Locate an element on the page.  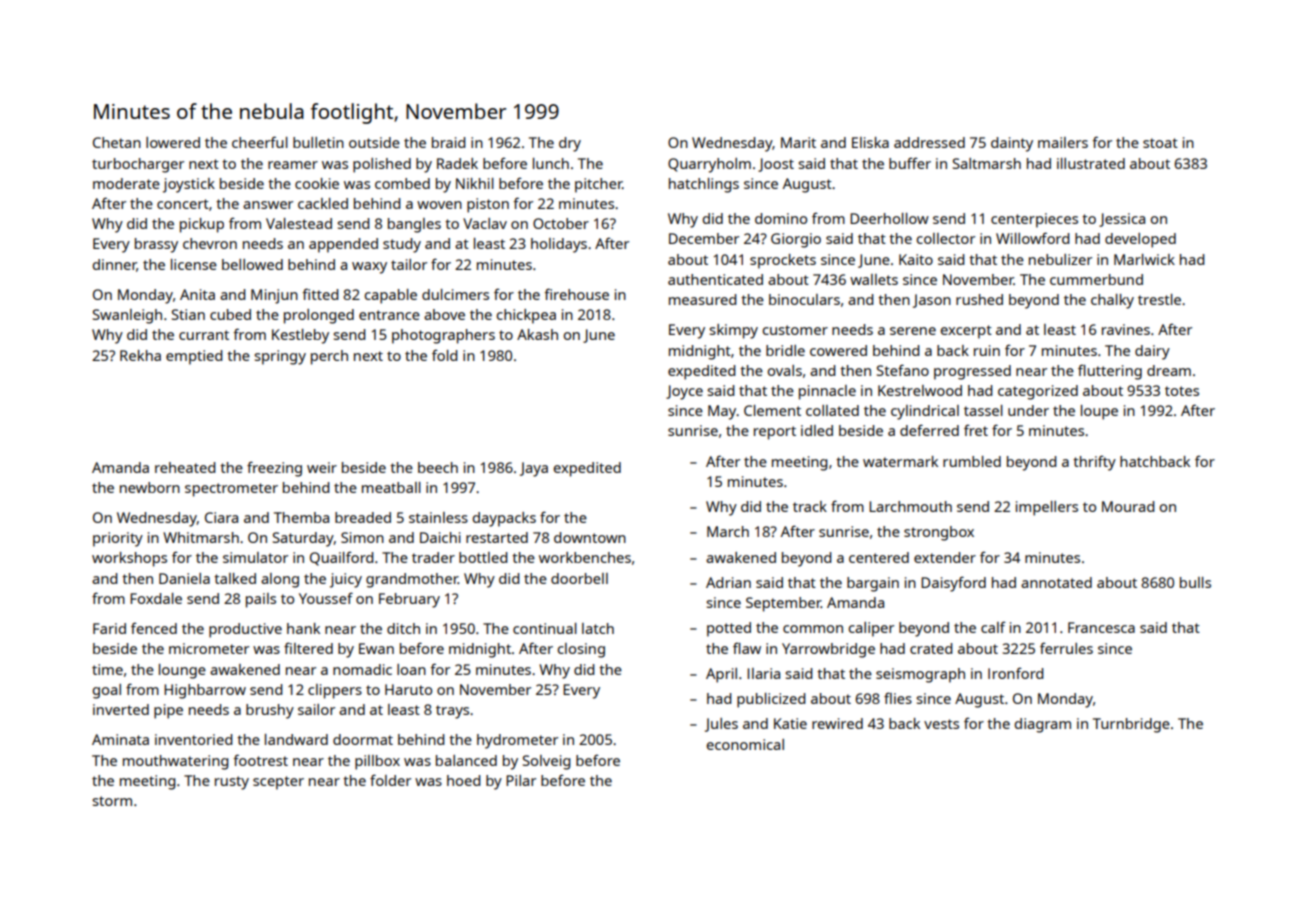
bottled is located at coordinates (483, 557).
